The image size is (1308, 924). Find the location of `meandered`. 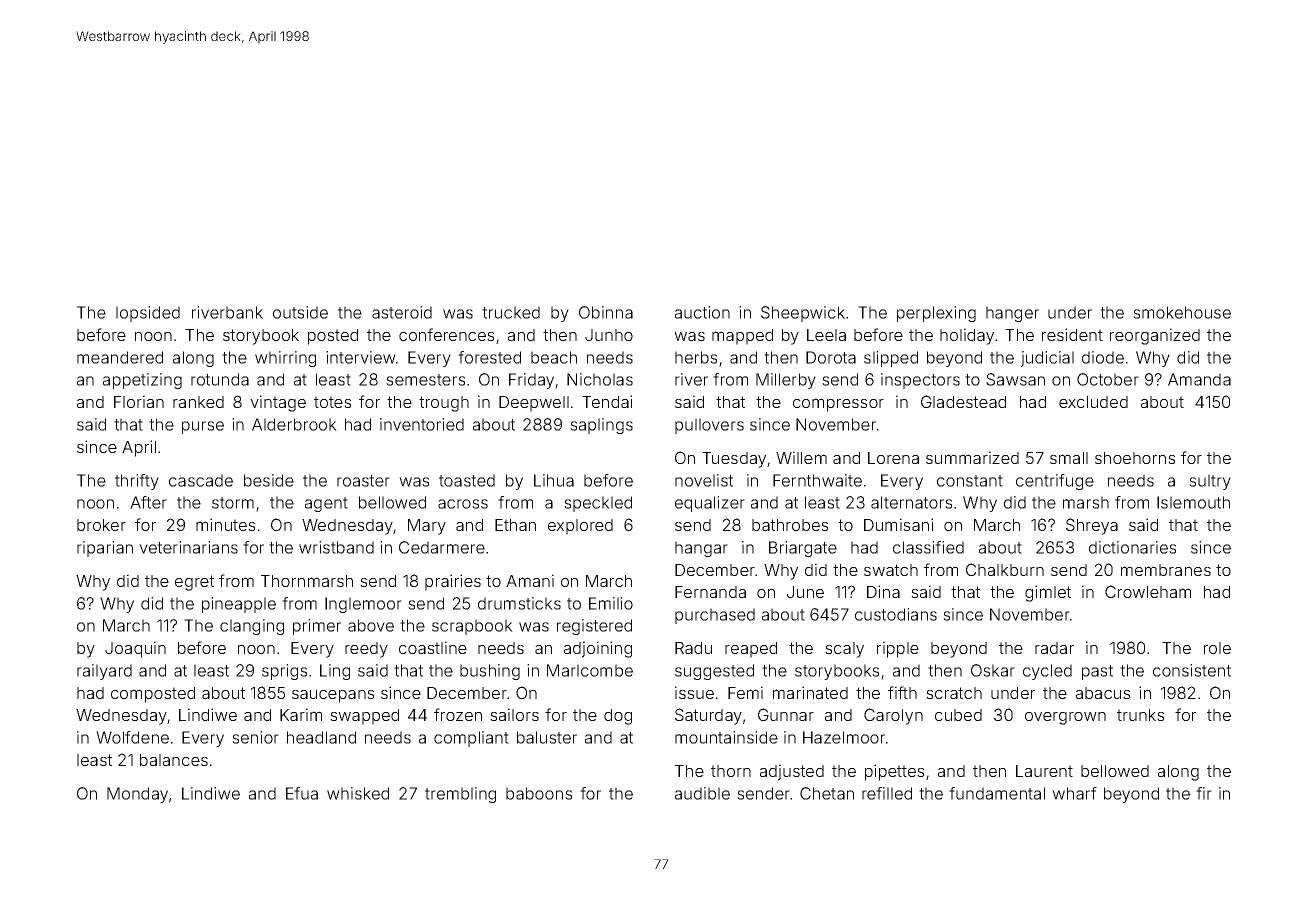

meandered is located at coordinates (120, 357).
